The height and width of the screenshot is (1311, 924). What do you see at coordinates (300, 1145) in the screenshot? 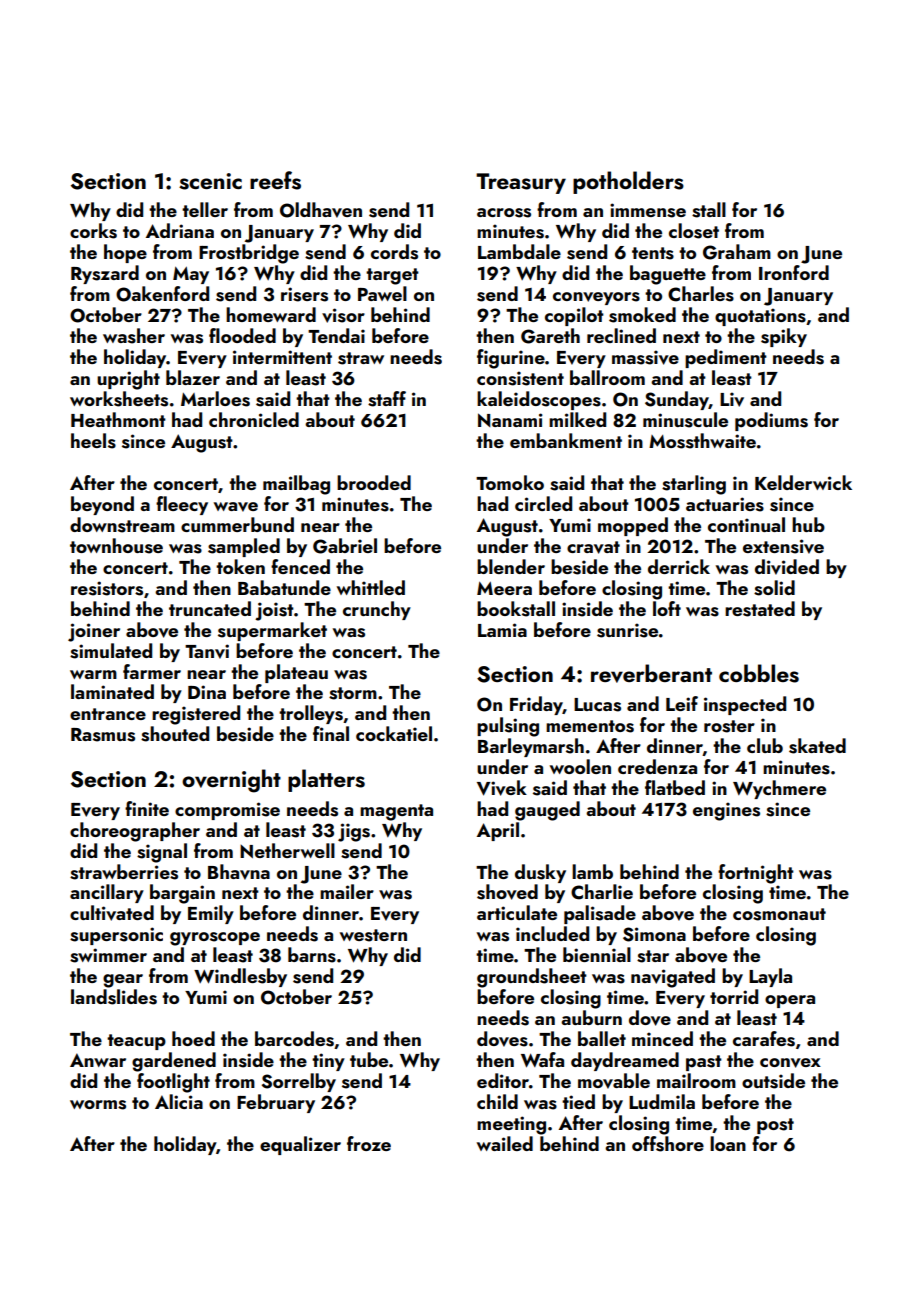
I see `equalizer` at bounding box center [300, 1145].
